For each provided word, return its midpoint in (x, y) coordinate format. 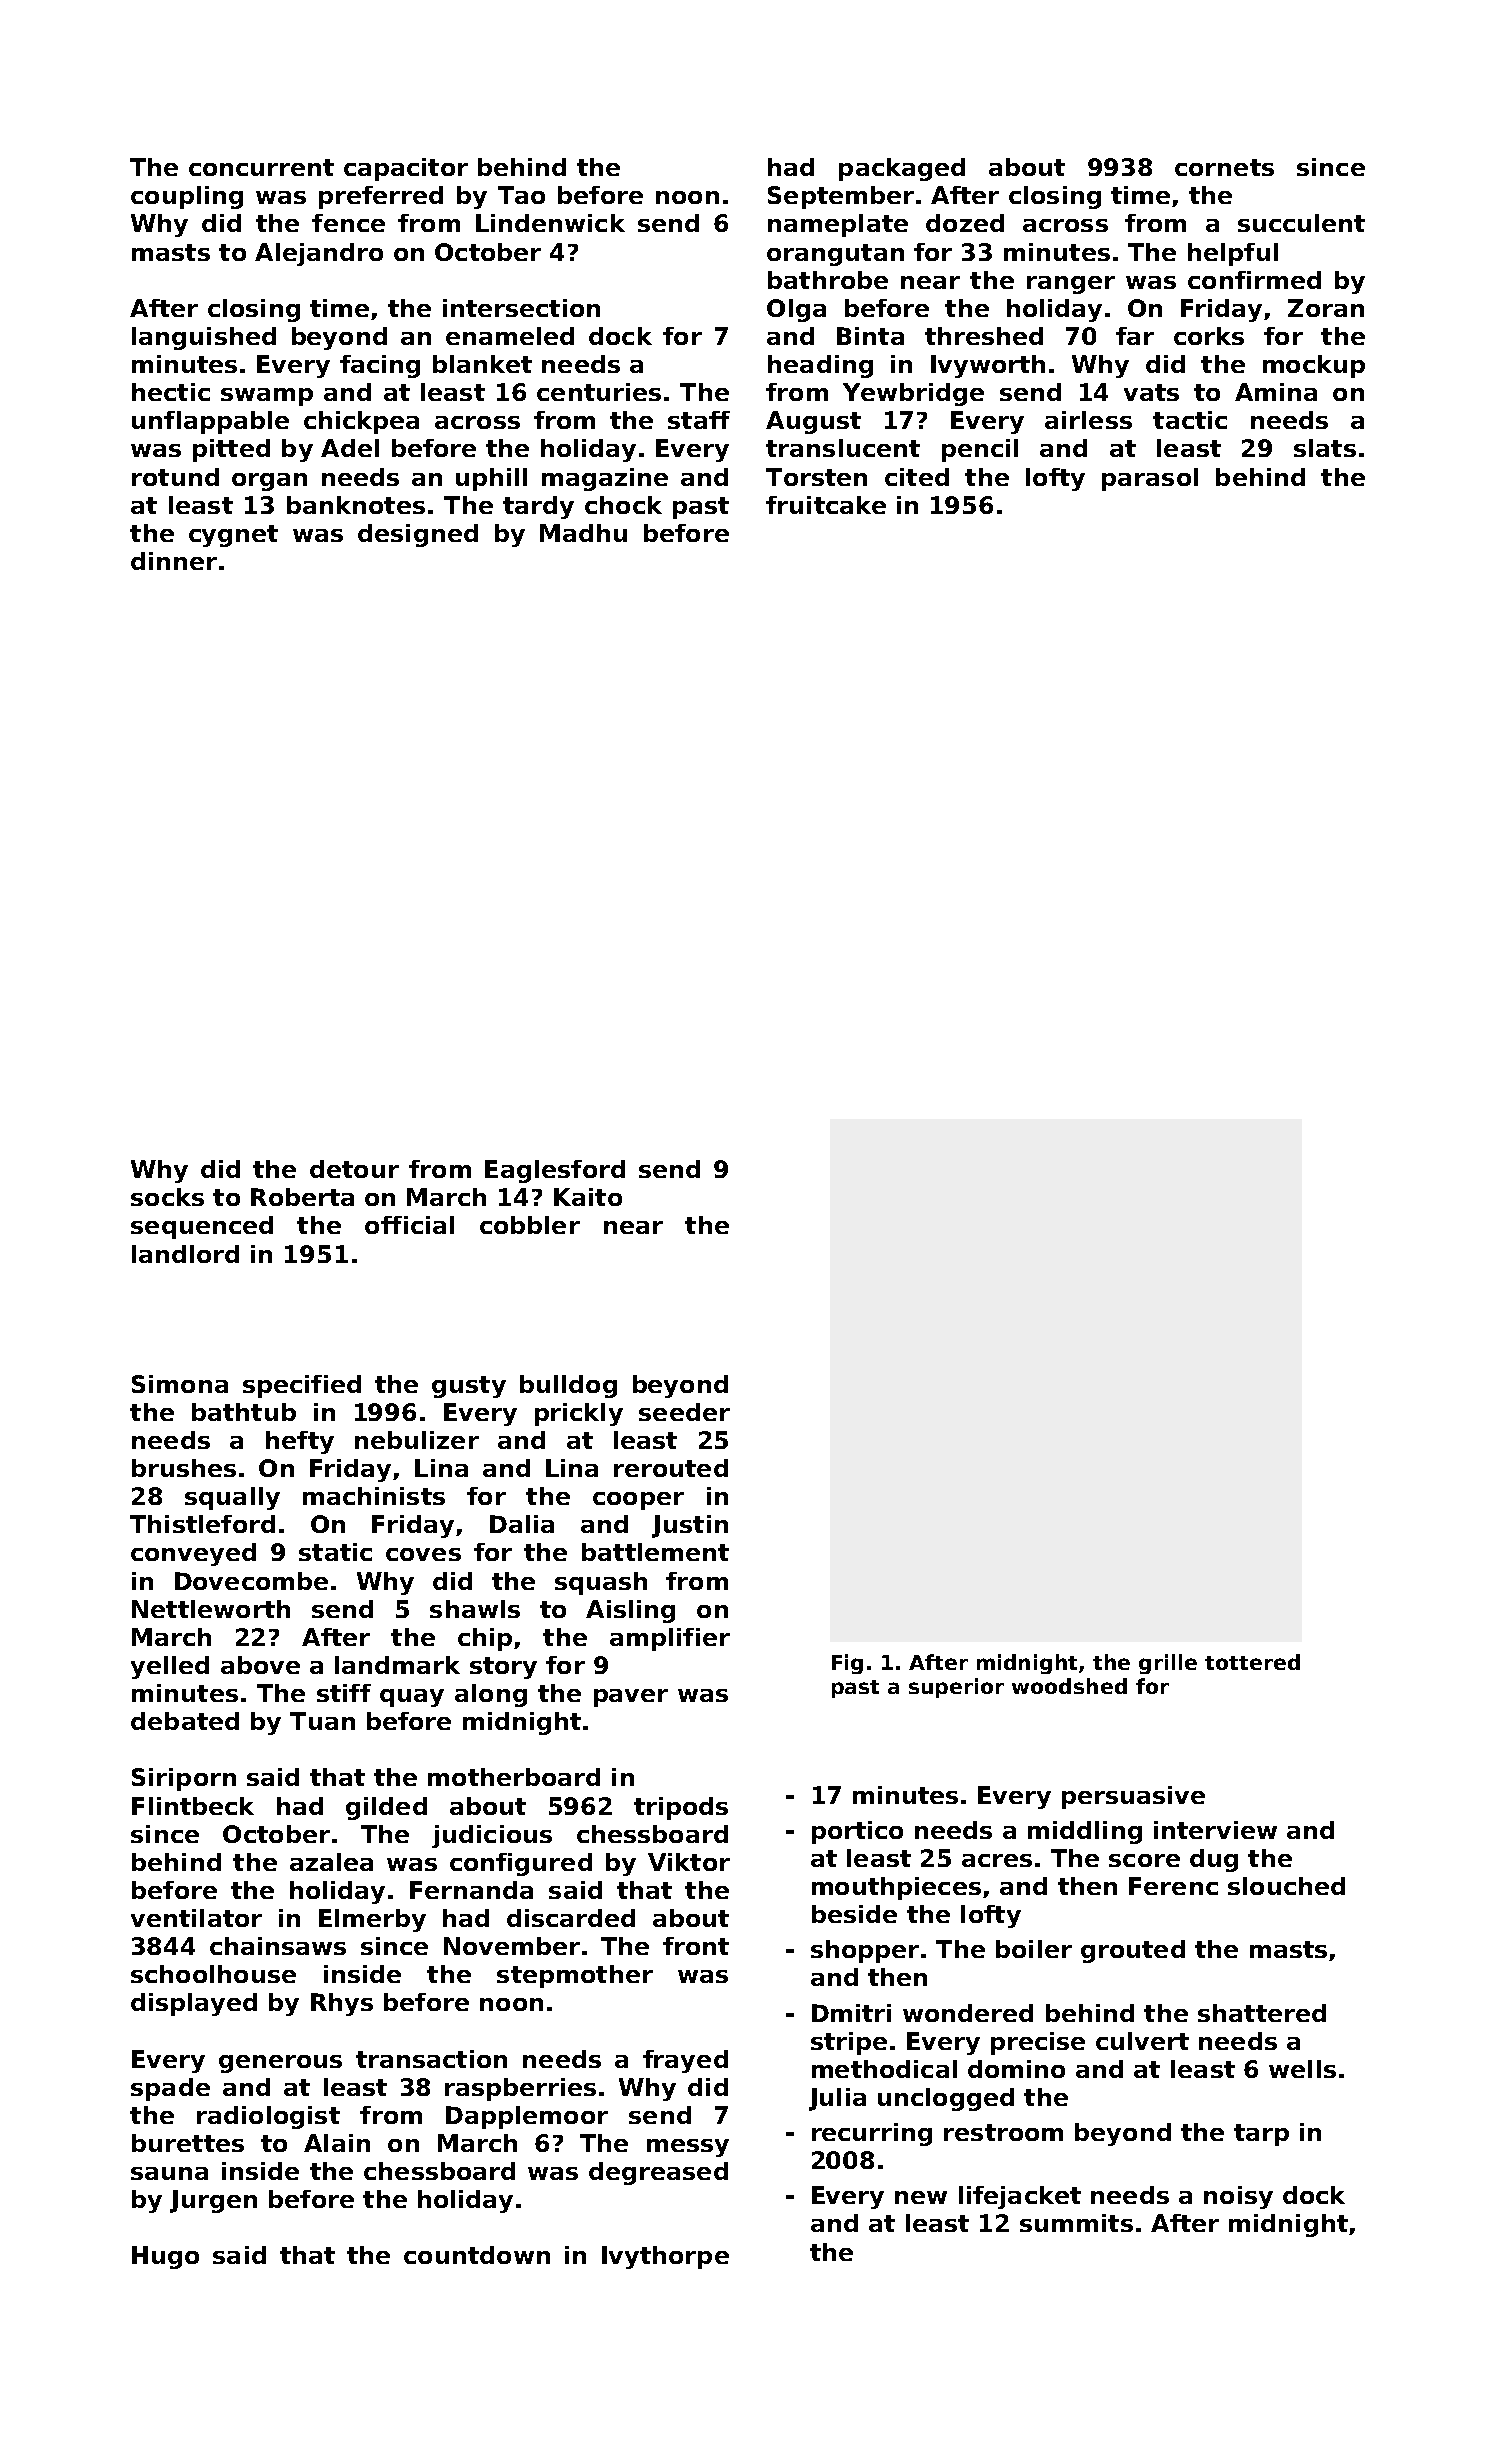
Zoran (1326, 308)
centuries (599, 392)
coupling (187, 197)
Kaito (588, 1197)
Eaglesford (555, 1171)
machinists (374, 1496)
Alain (337, 2143)
